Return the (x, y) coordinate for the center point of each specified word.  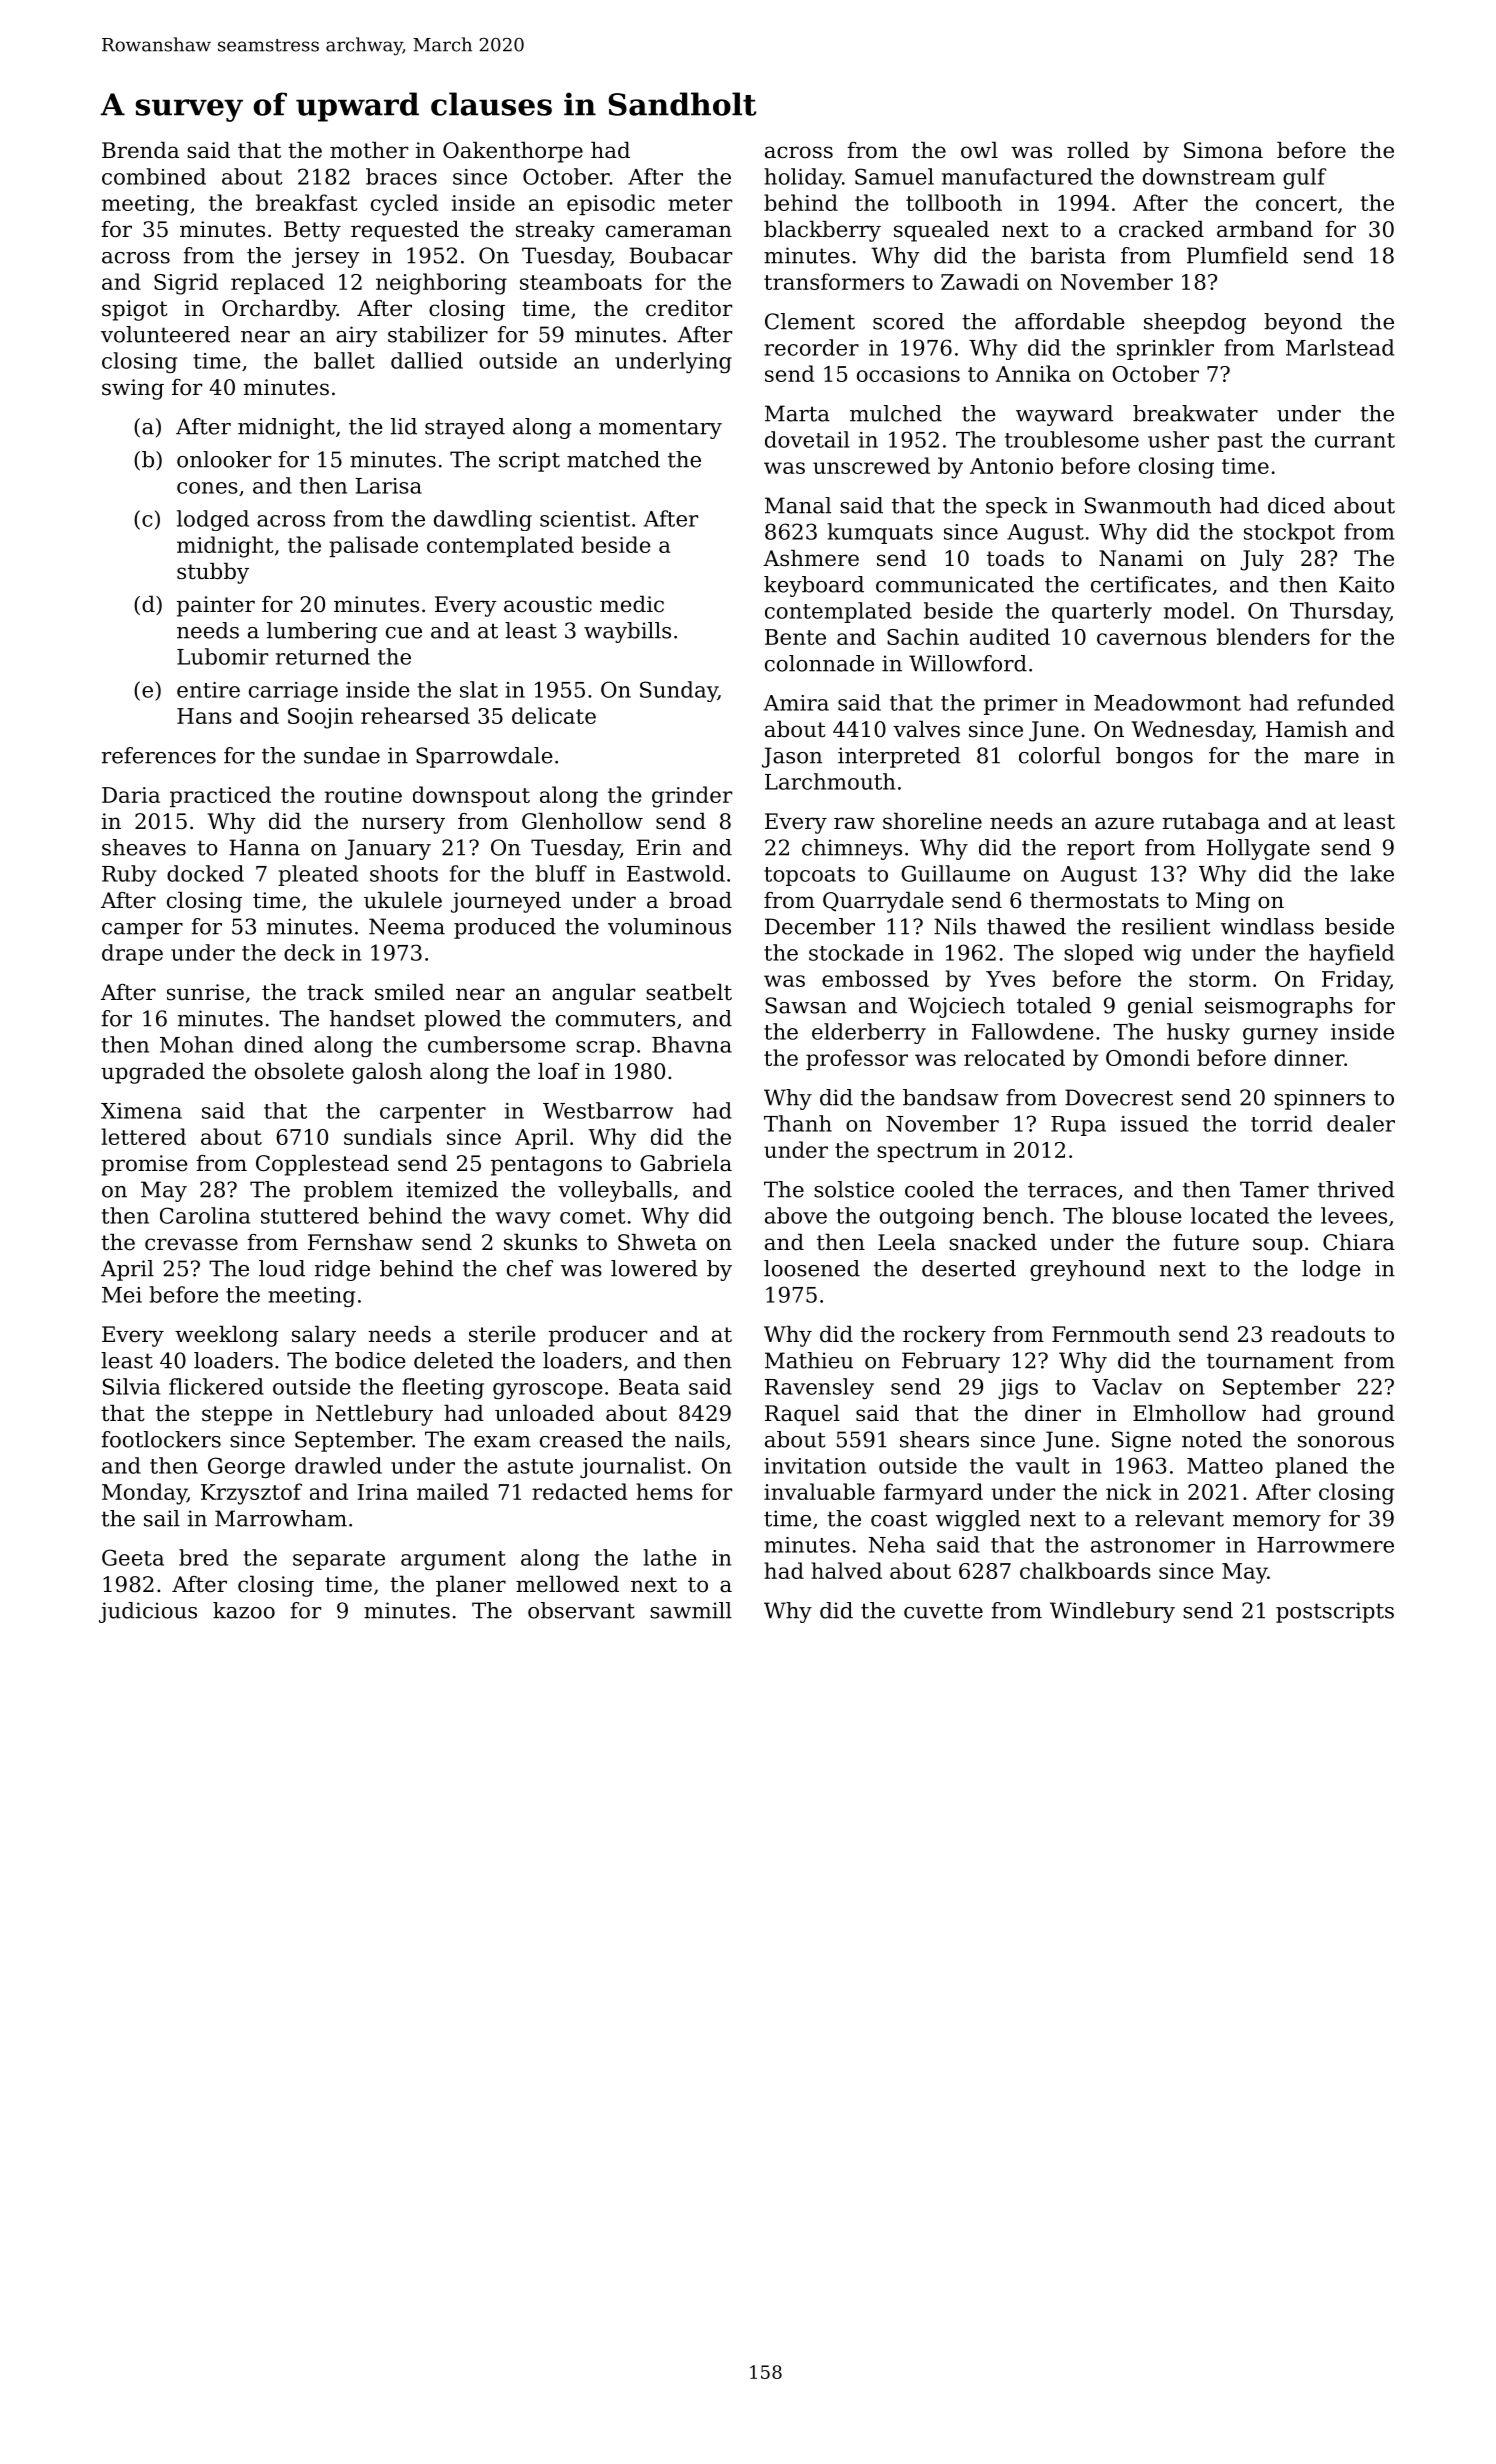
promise (144, 1165)
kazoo (244, 1610)
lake (1372, 873)
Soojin (320, 718)
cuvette (943, 1611)
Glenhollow (582, 821)
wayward (1064, 415)
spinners (1319, 1099)
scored (908, 321)
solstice (854, 1189)
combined (154, 176)
